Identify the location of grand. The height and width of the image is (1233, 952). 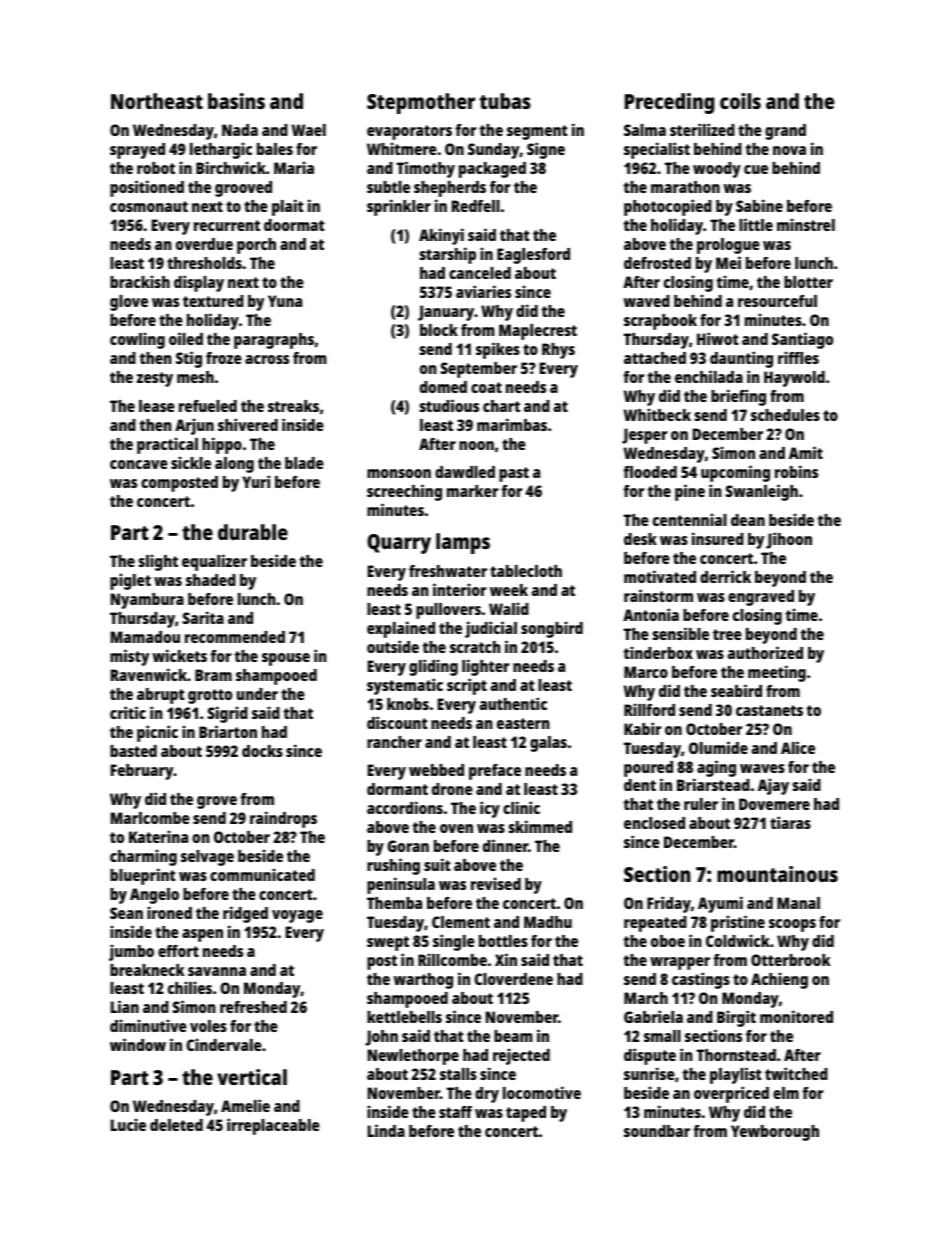
(785, 132).
